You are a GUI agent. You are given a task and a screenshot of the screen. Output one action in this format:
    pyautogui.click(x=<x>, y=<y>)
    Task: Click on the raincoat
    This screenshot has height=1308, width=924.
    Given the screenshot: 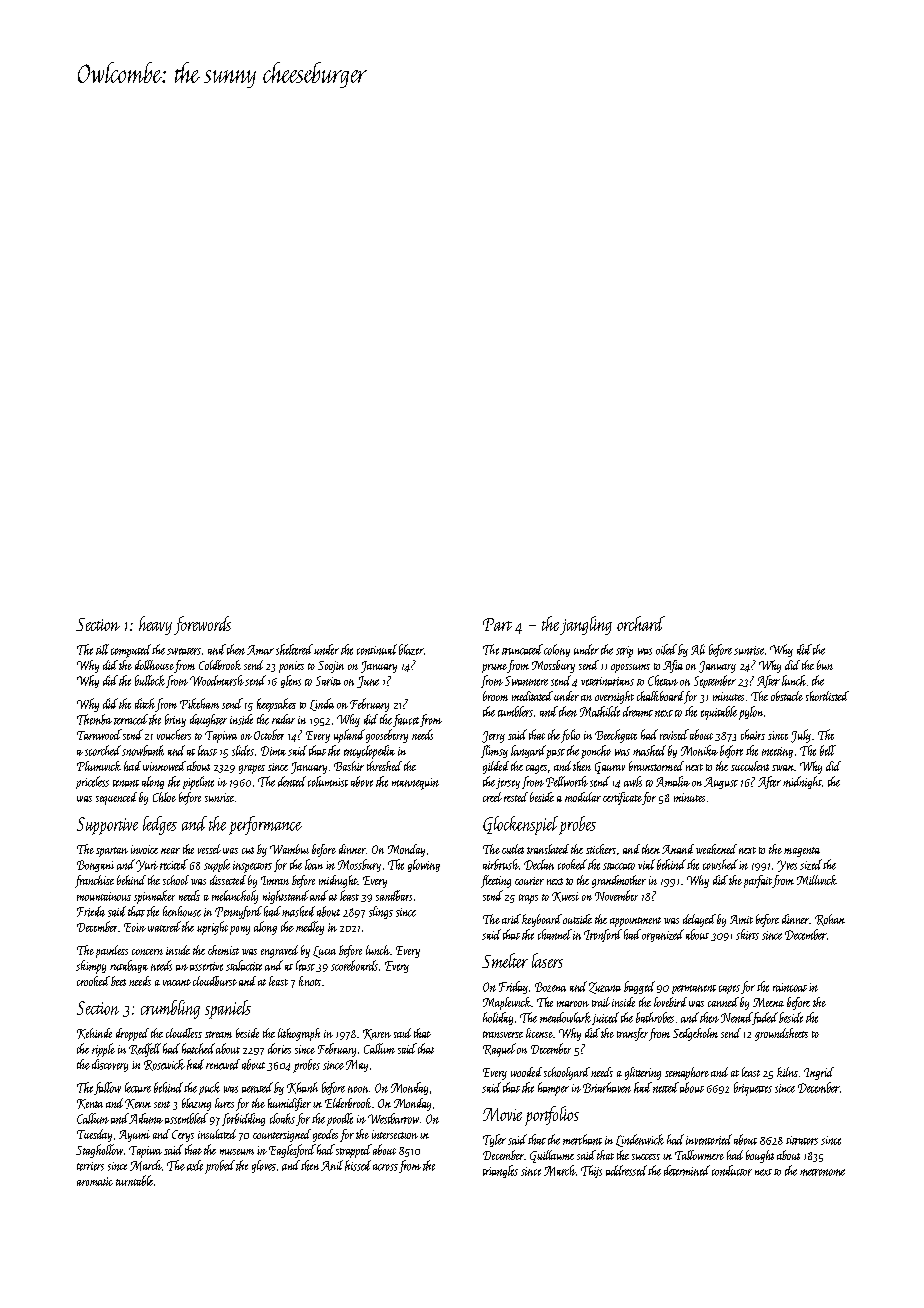 What is the action you would take?
    pyautogui.click(x=790, y=987)
